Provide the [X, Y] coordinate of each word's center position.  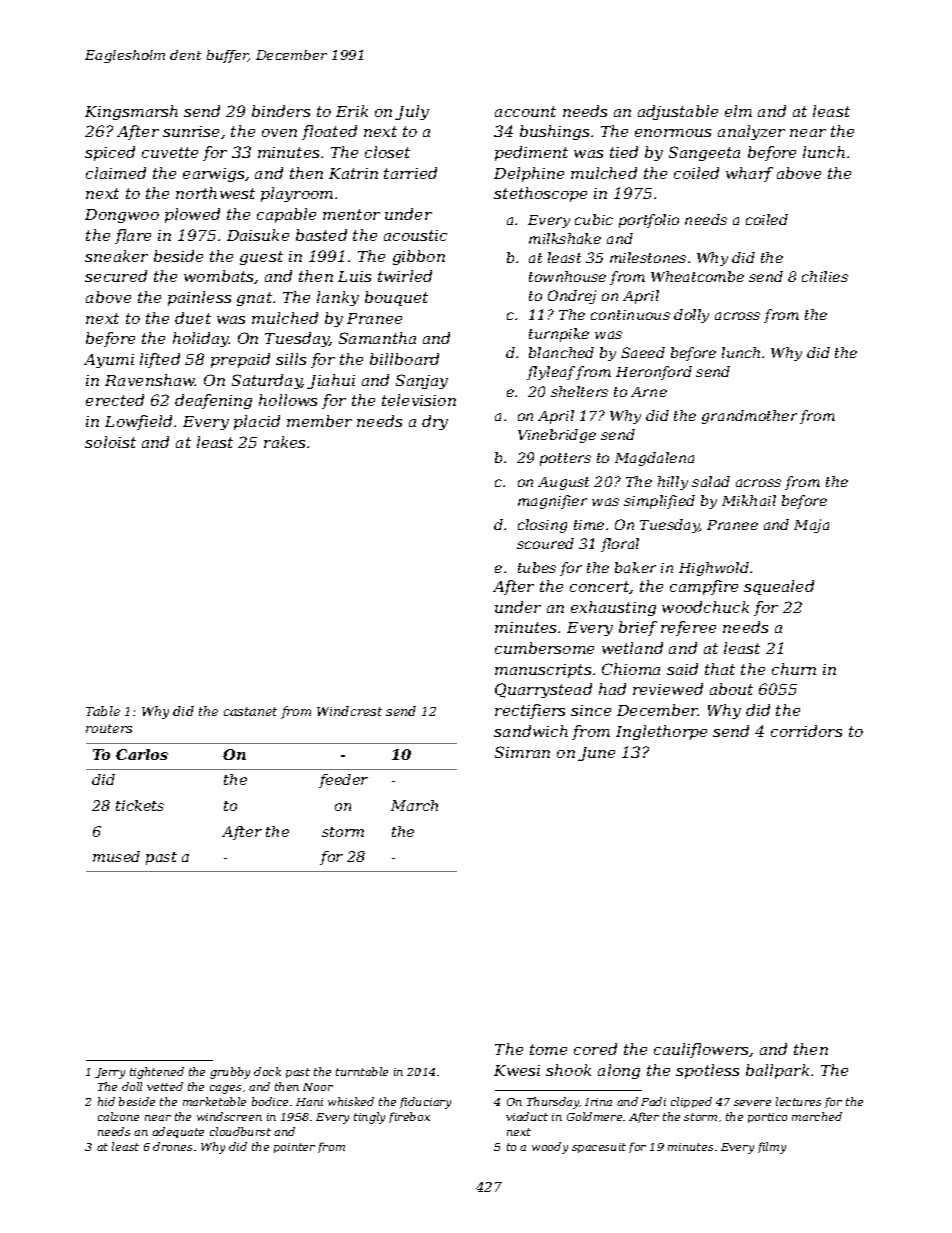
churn [794, 669]
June [596, 754]
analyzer [751, 132]
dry [435, 422]
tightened [157, 1073]
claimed [116, 173]
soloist [110, 442]
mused [116, 856]
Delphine [529, 174]
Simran [522, 752]
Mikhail [749, 500]
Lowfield [138, 422]
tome [548, 1049]
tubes [537, 567]
